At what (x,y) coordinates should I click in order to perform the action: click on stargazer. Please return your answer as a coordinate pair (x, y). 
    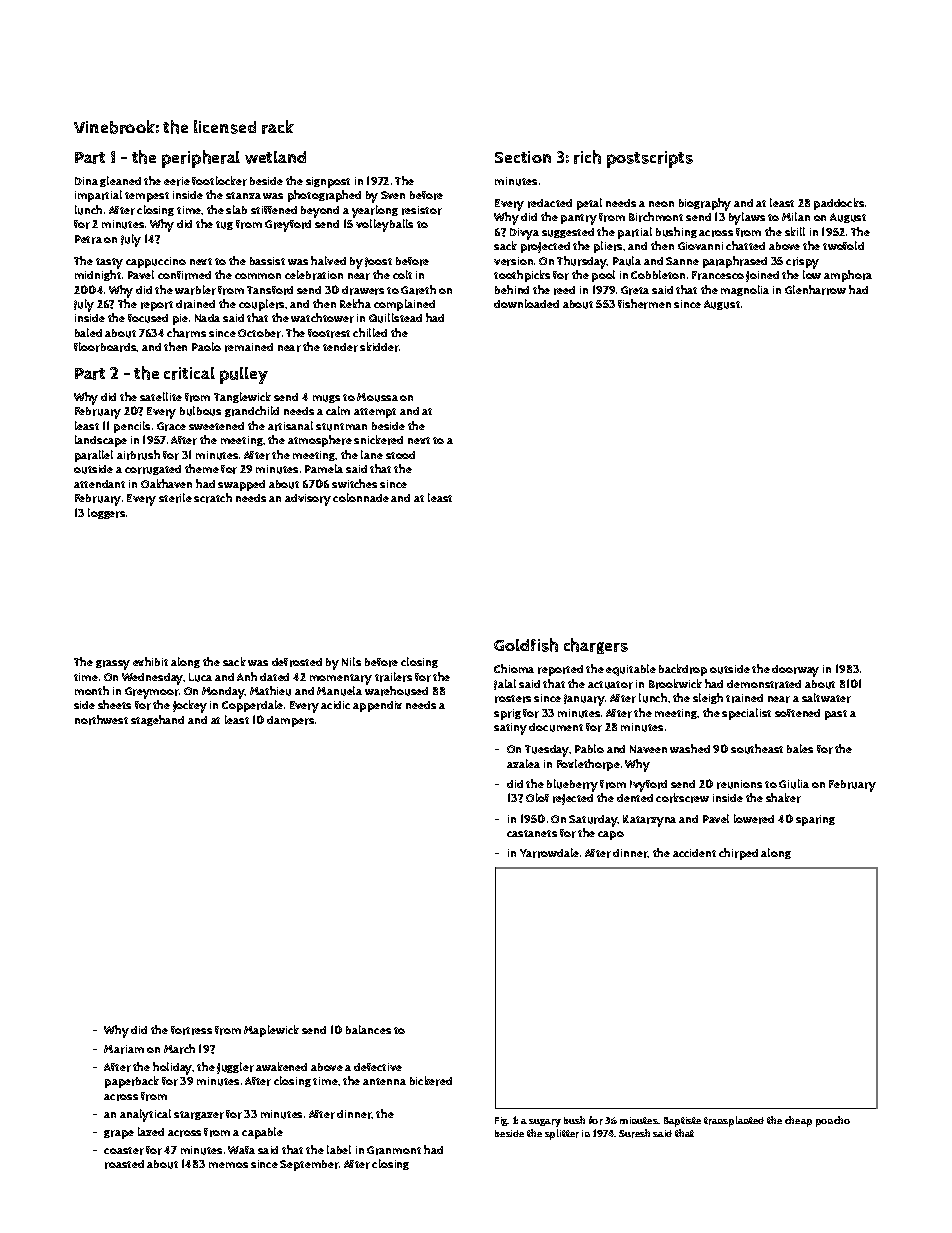
    Looking at the image, I should click on (199, 1115).
